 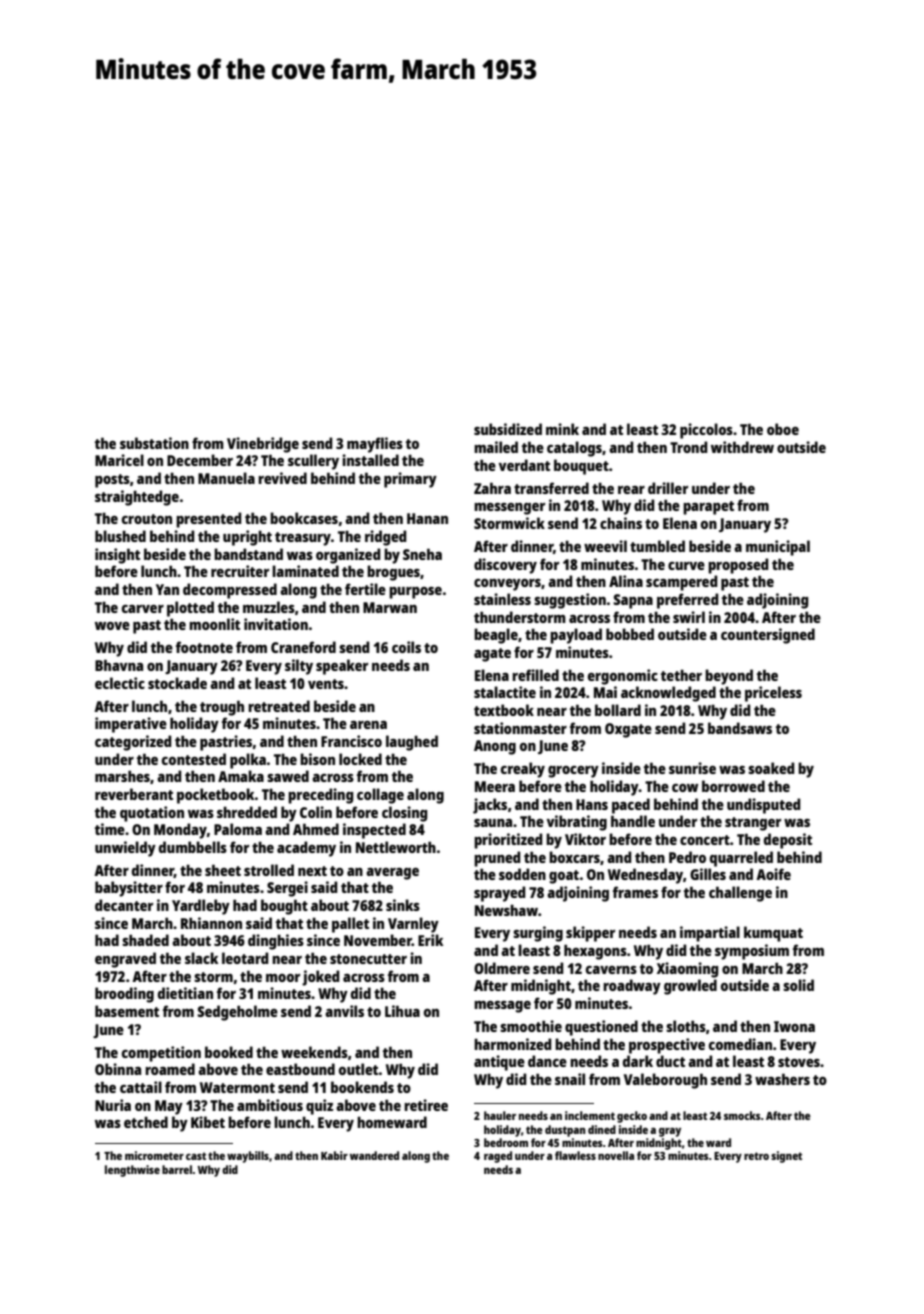 I want to click on ergonomic, so click(x=623, y=677).
